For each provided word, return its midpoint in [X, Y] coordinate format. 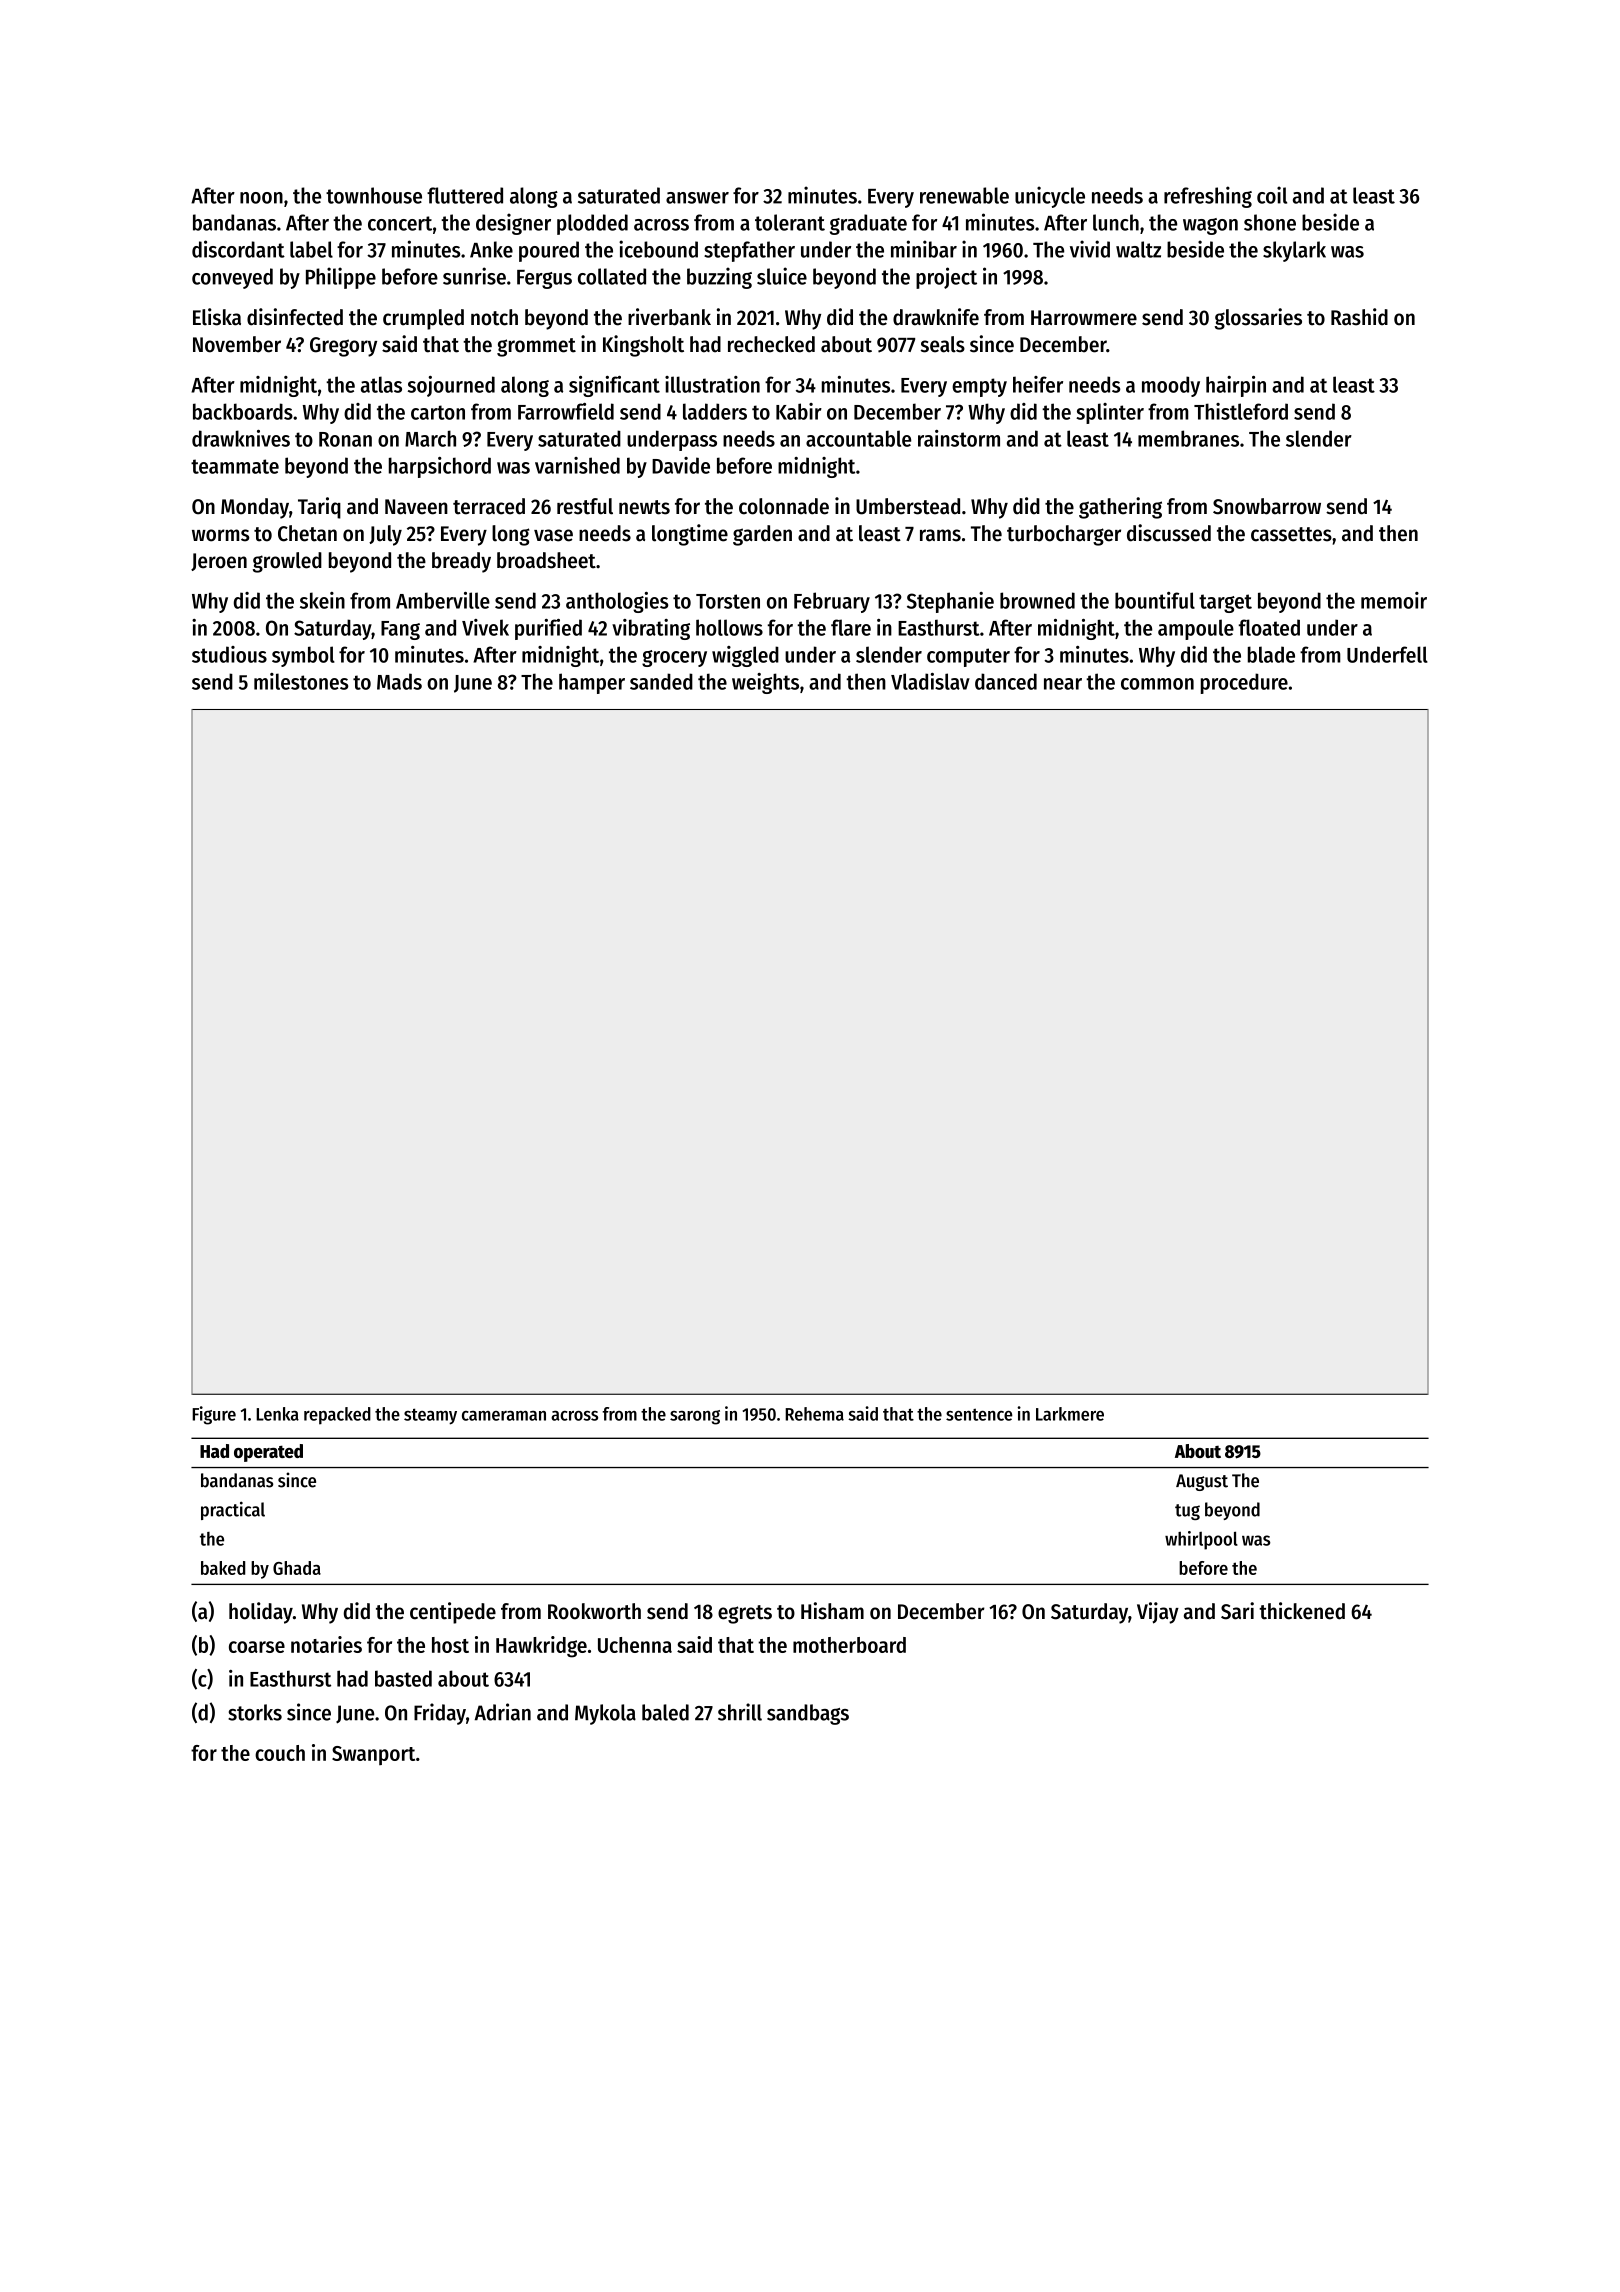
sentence [979, 1414]
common [1157, 684]
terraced [489, 506]
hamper [592, 683]
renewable [964, 195]
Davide [681, 465]
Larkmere [1070, 1414]
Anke [491, 249]
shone [1270, 222]
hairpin [1236, 386]
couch [280, 1753]
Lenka [277, 1414]
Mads [399, 681]
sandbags [808, 1714]
